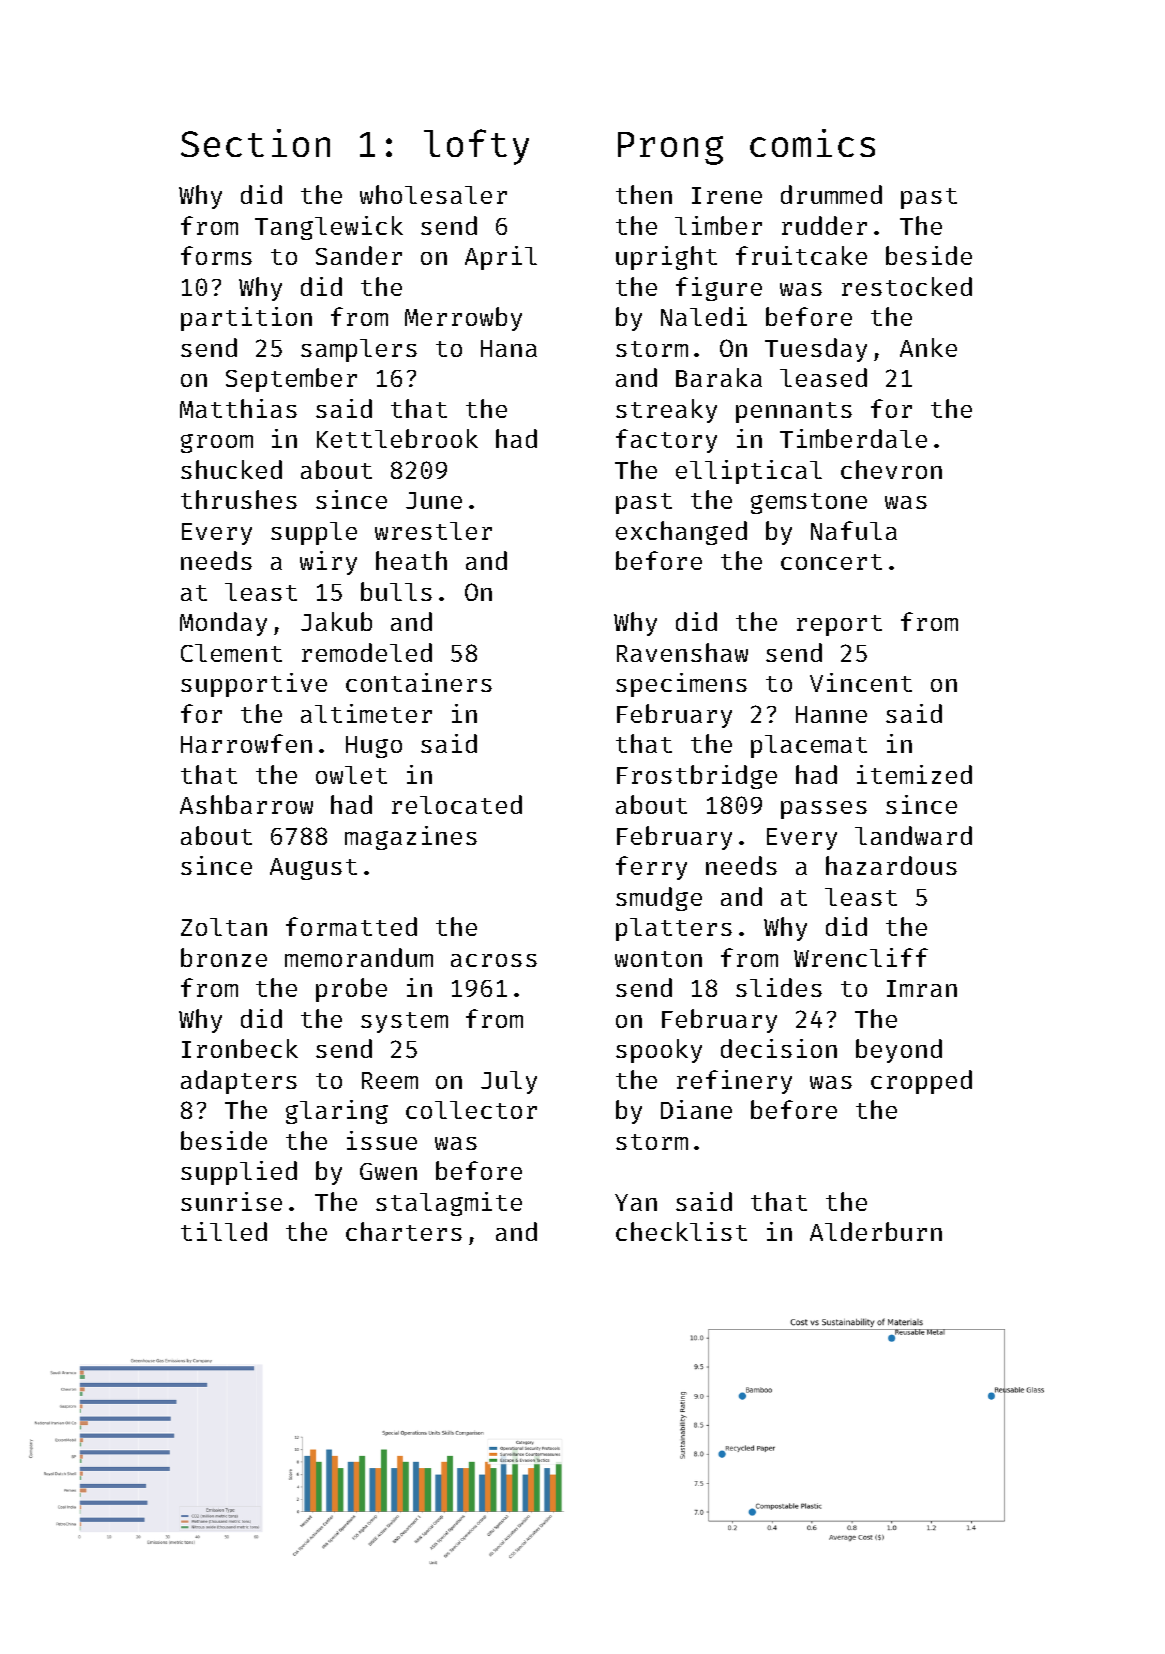 This screenshot has height=1654, width=1165. I want to click on heath, so click(411, 560).
